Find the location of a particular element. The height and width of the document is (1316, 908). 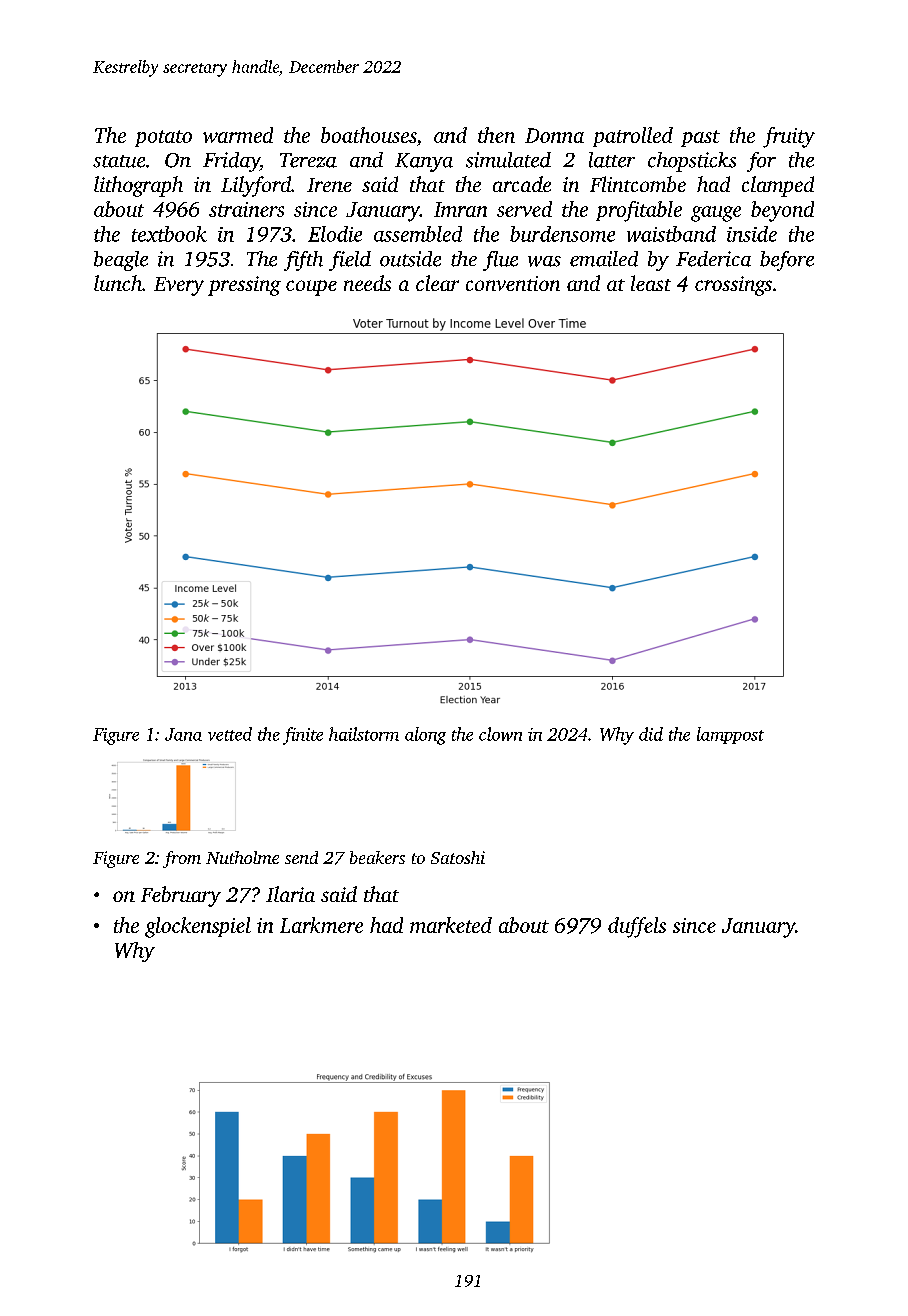

clown is located at coordinates (500, 734).
